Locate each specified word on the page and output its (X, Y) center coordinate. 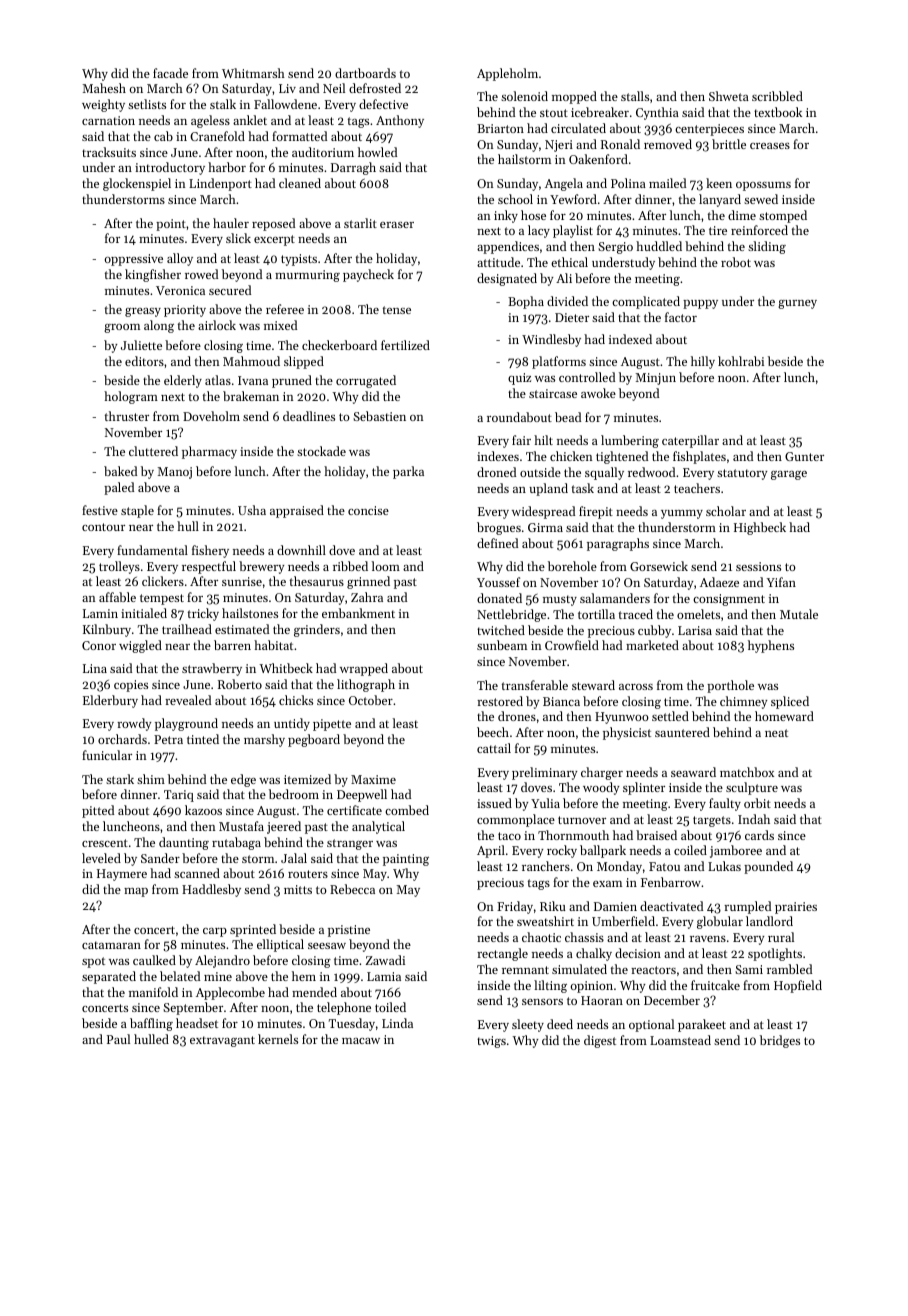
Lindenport (220, 184)
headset (197, 1023)
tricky (203, 614)
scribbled (777, 96)
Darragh (353, 168)
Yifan (781, 582)
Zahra (367, 597)
